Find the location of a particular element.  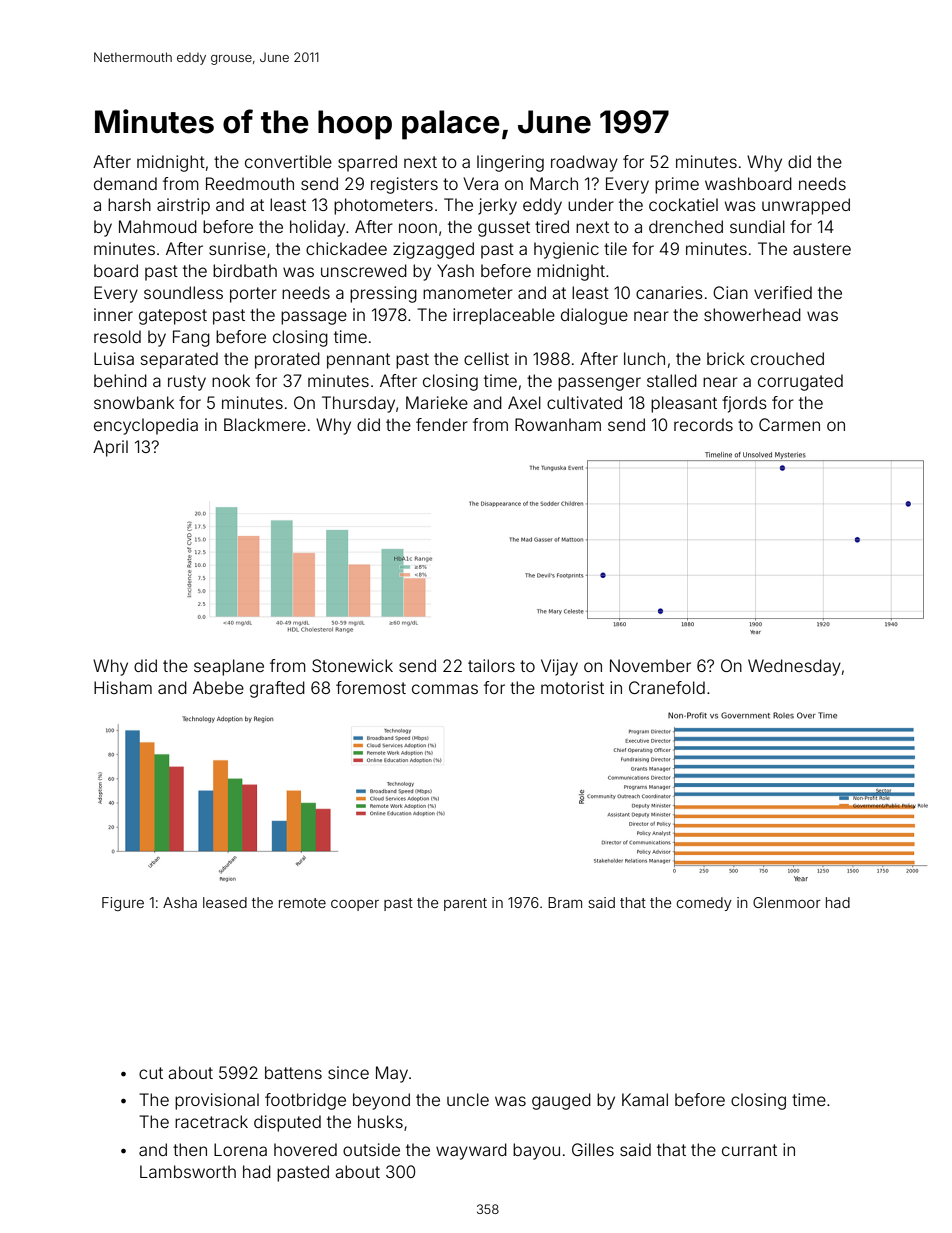

Cranefold is located at coordinates (667, 687).
